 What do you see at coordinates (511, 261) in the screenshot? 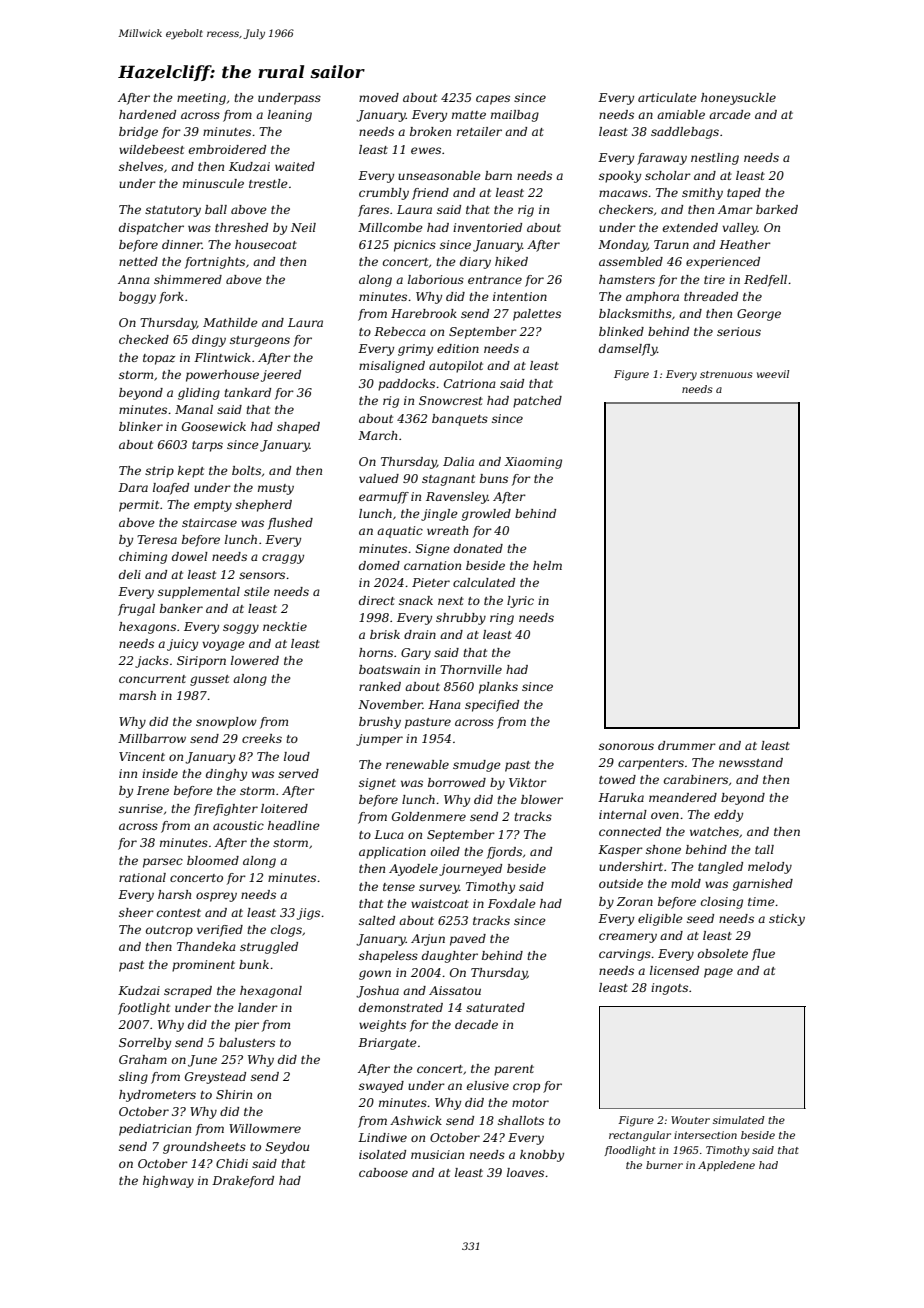
I see `hiked` at bounding box center [511, 261].
